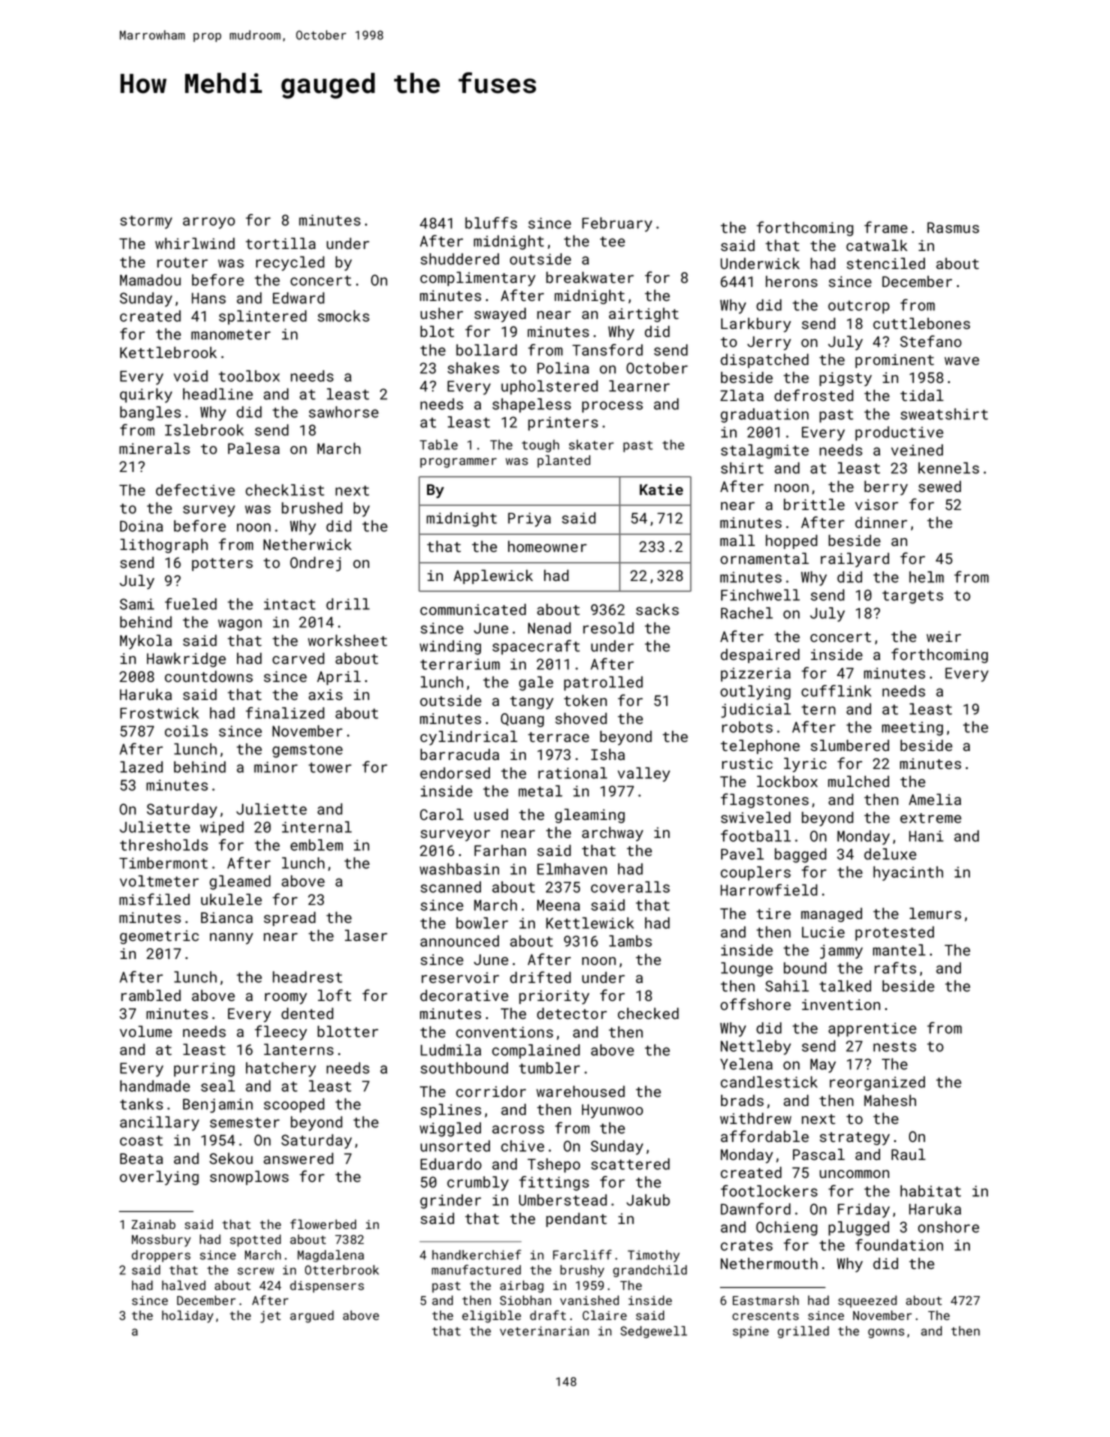  What do you see at coordinates (630, 887) in the page?
I see `coveralls` at bounding box center [630, 887].
